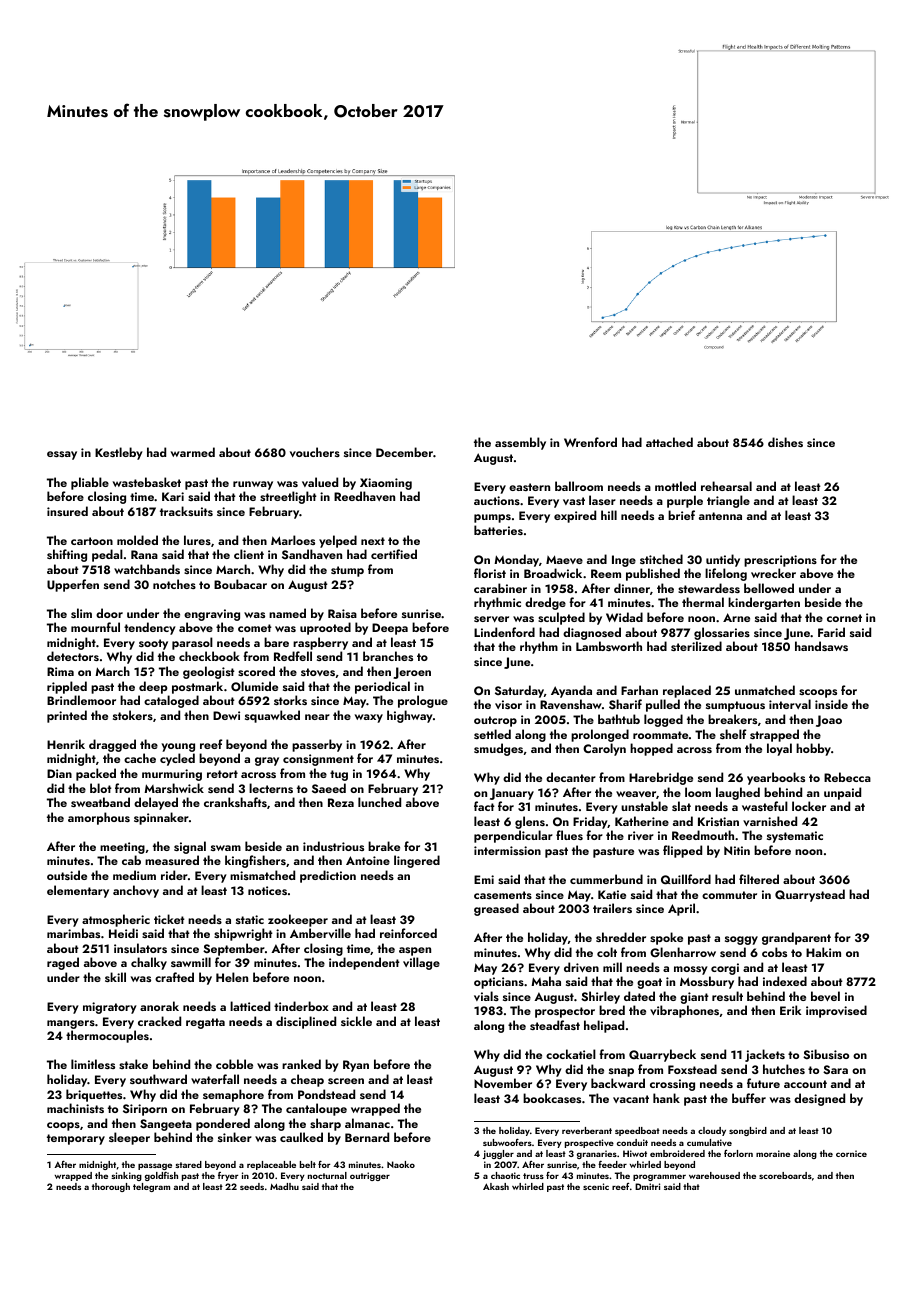  What do you see at coordinates (729, 895) in the screenshot?
I see `commuter` at bounding box center [729, 895].
